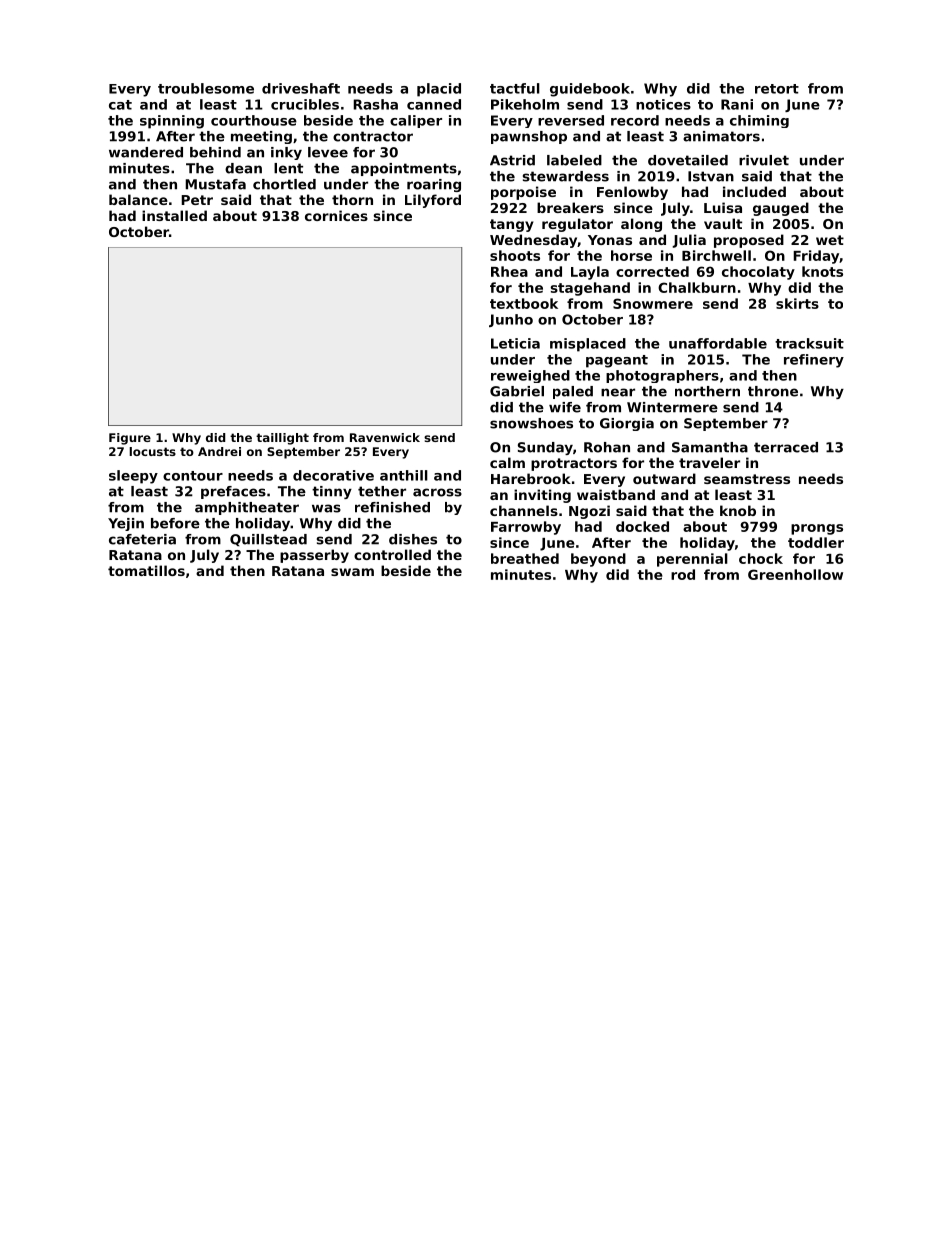 This screenshot has width=952, height=1233. What do you see at coordinates (688, 160) in the screenshot?
I see `dovetailed` at bounding box center [688, 160].
